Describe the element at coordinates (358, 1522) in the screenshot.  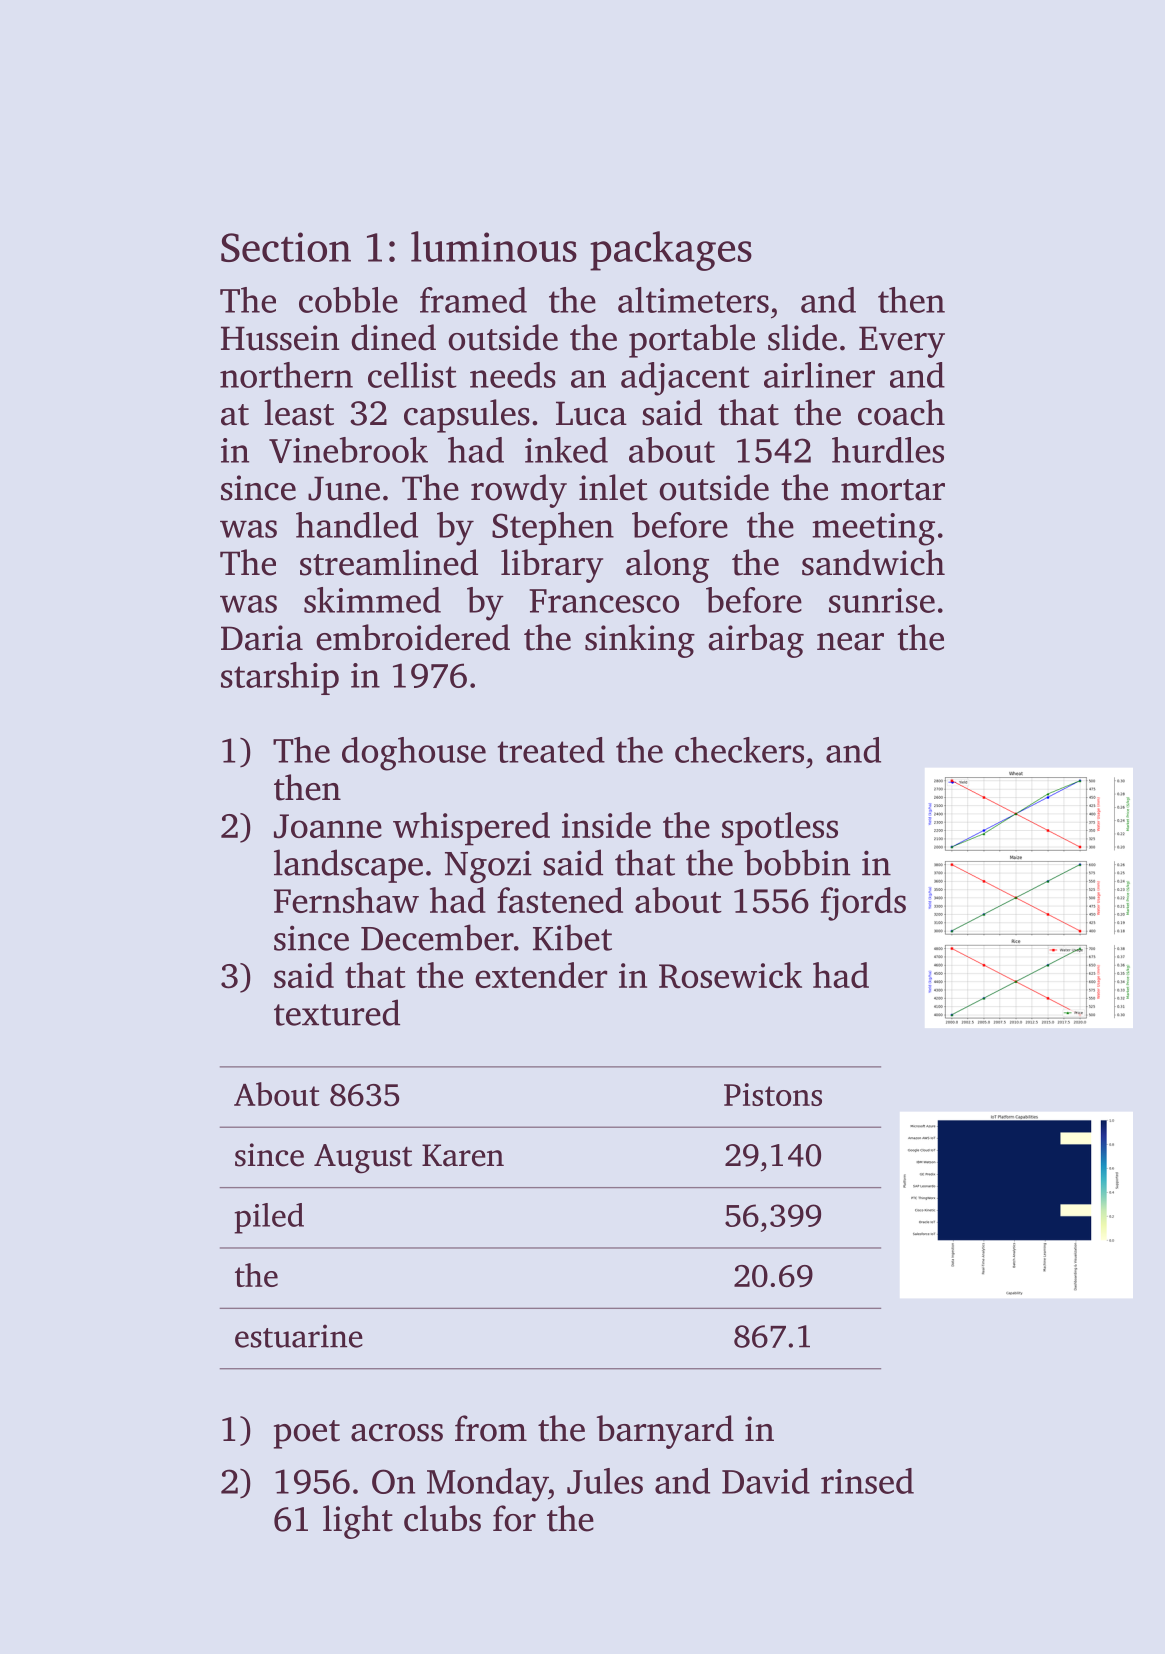
I see `light` at that location.
